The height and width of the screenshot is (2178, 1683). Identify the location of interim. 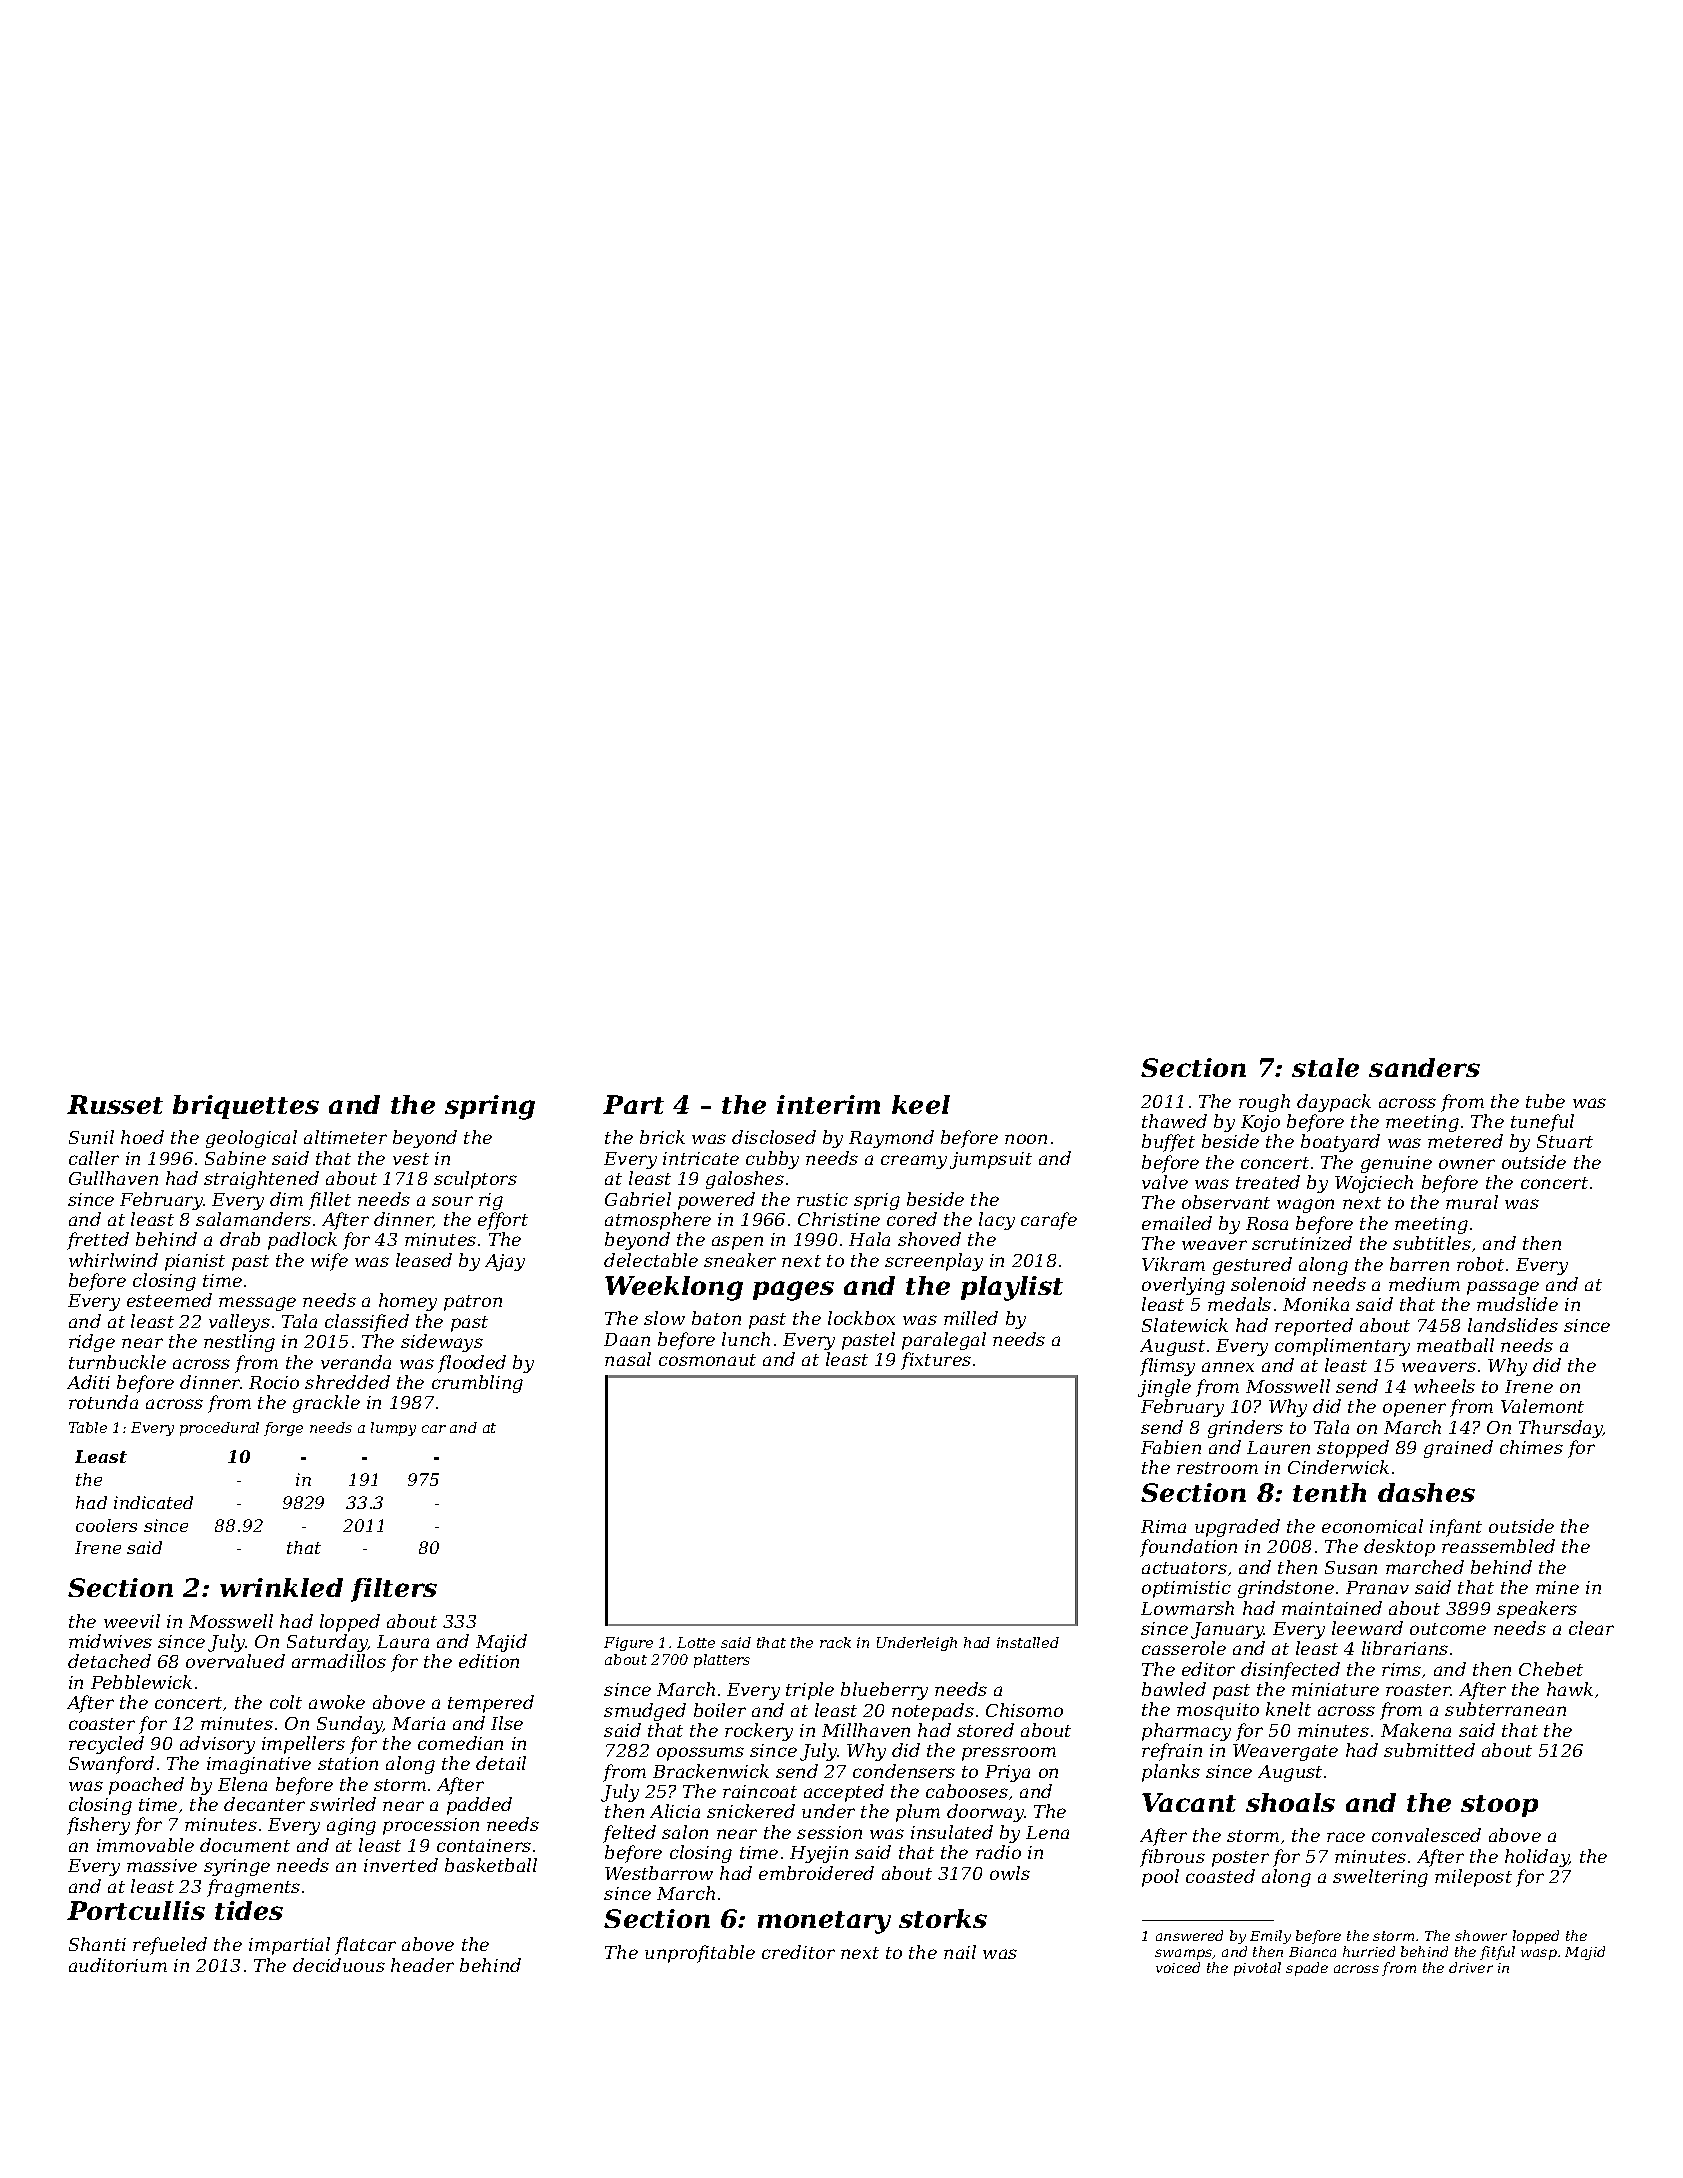
(828, 1104).
